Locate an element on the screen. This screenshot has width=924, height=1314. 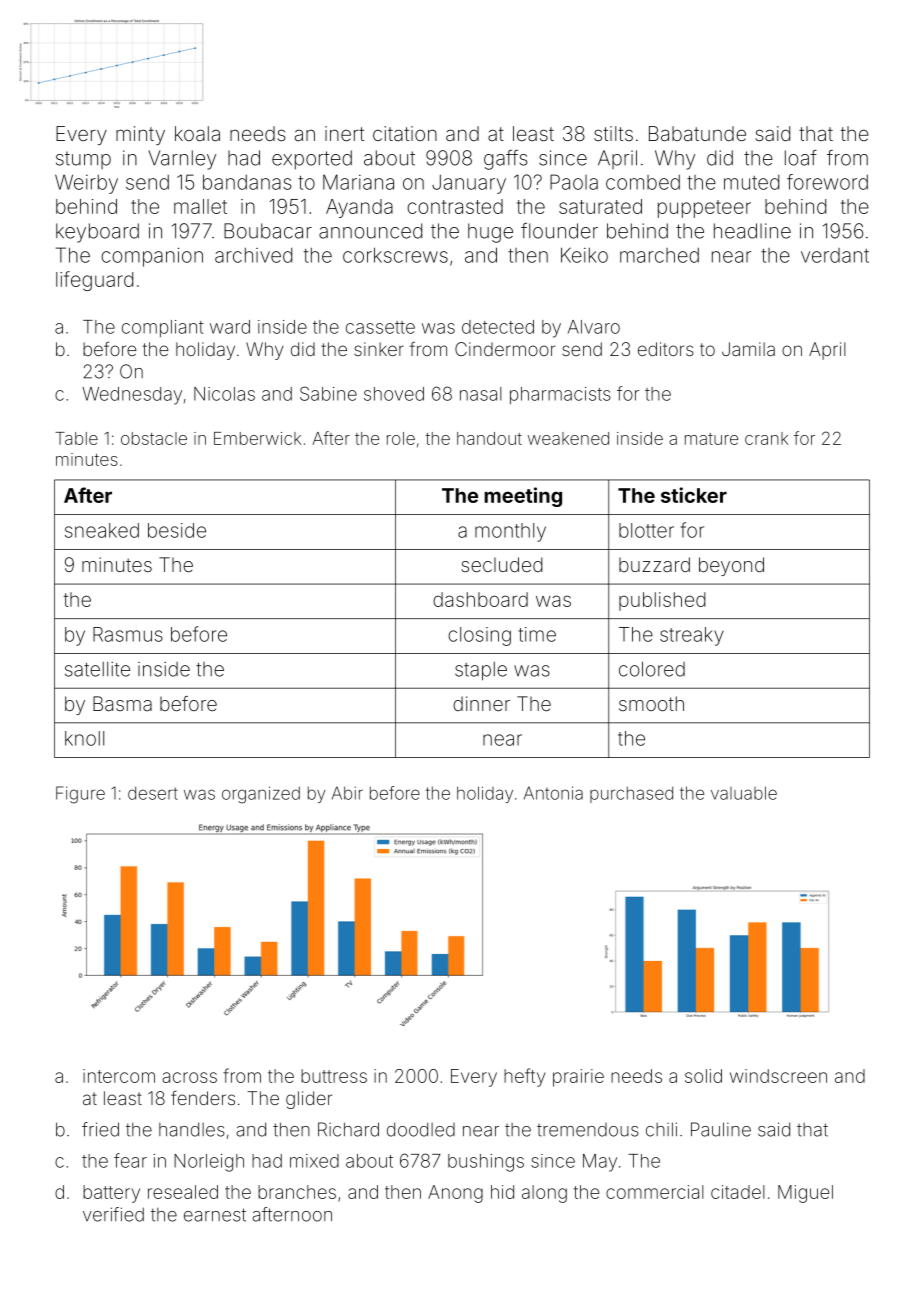
streaky is located at coordinates (692, 636).
